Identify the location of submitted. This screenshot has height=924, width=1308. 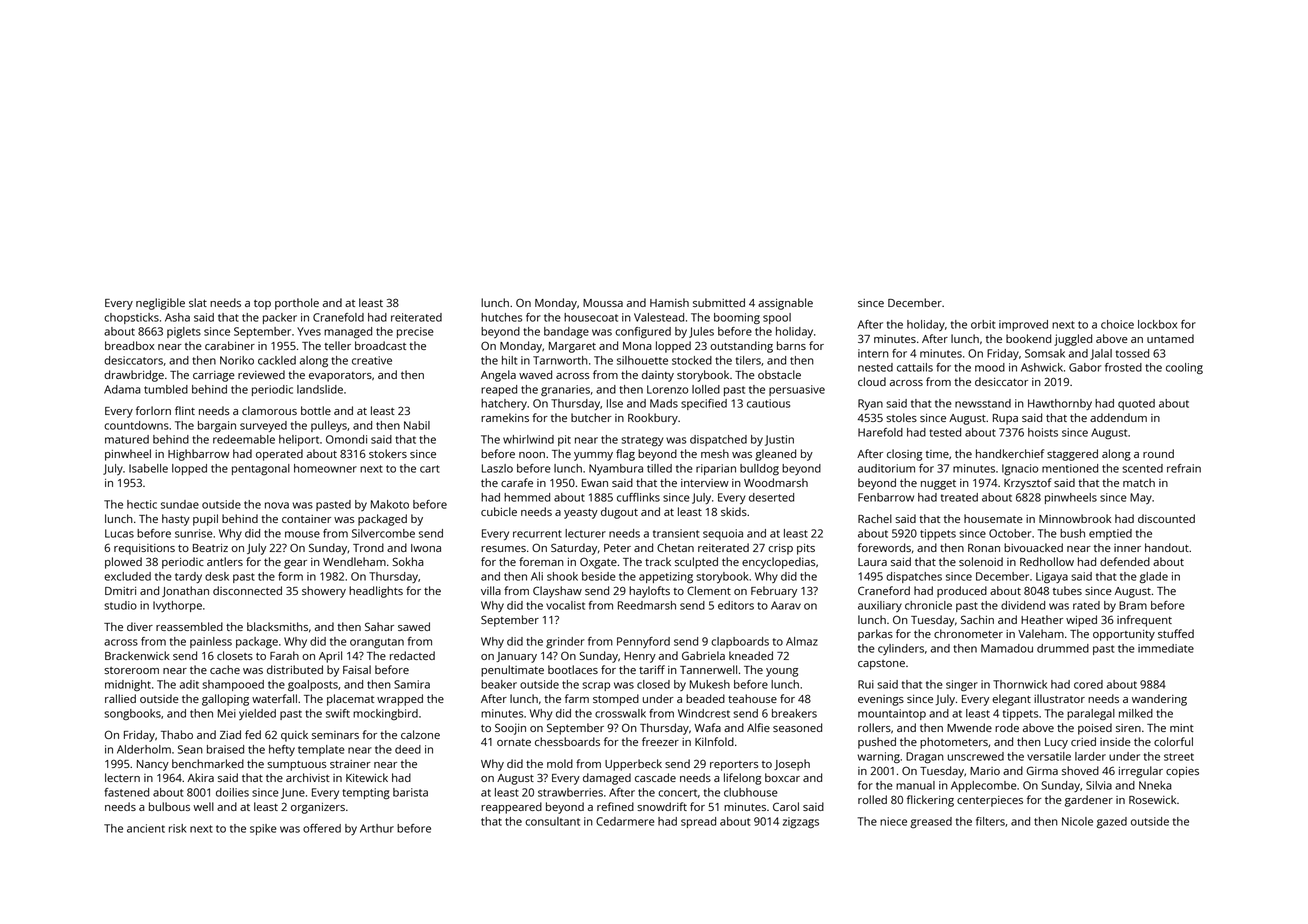
(719, 302).
